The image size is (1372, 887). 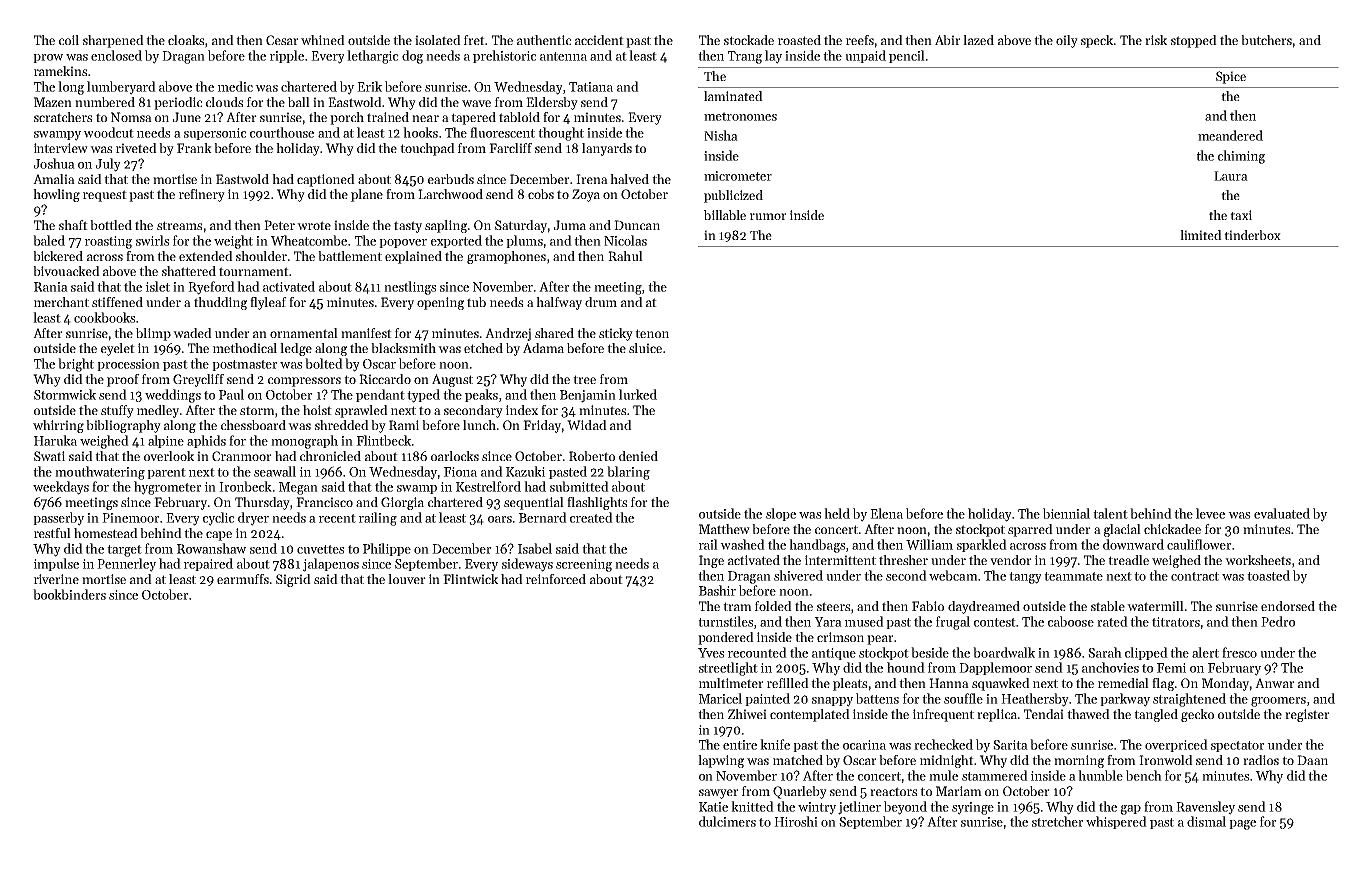 I want to click on lazed, so click(x=978, y=40).
